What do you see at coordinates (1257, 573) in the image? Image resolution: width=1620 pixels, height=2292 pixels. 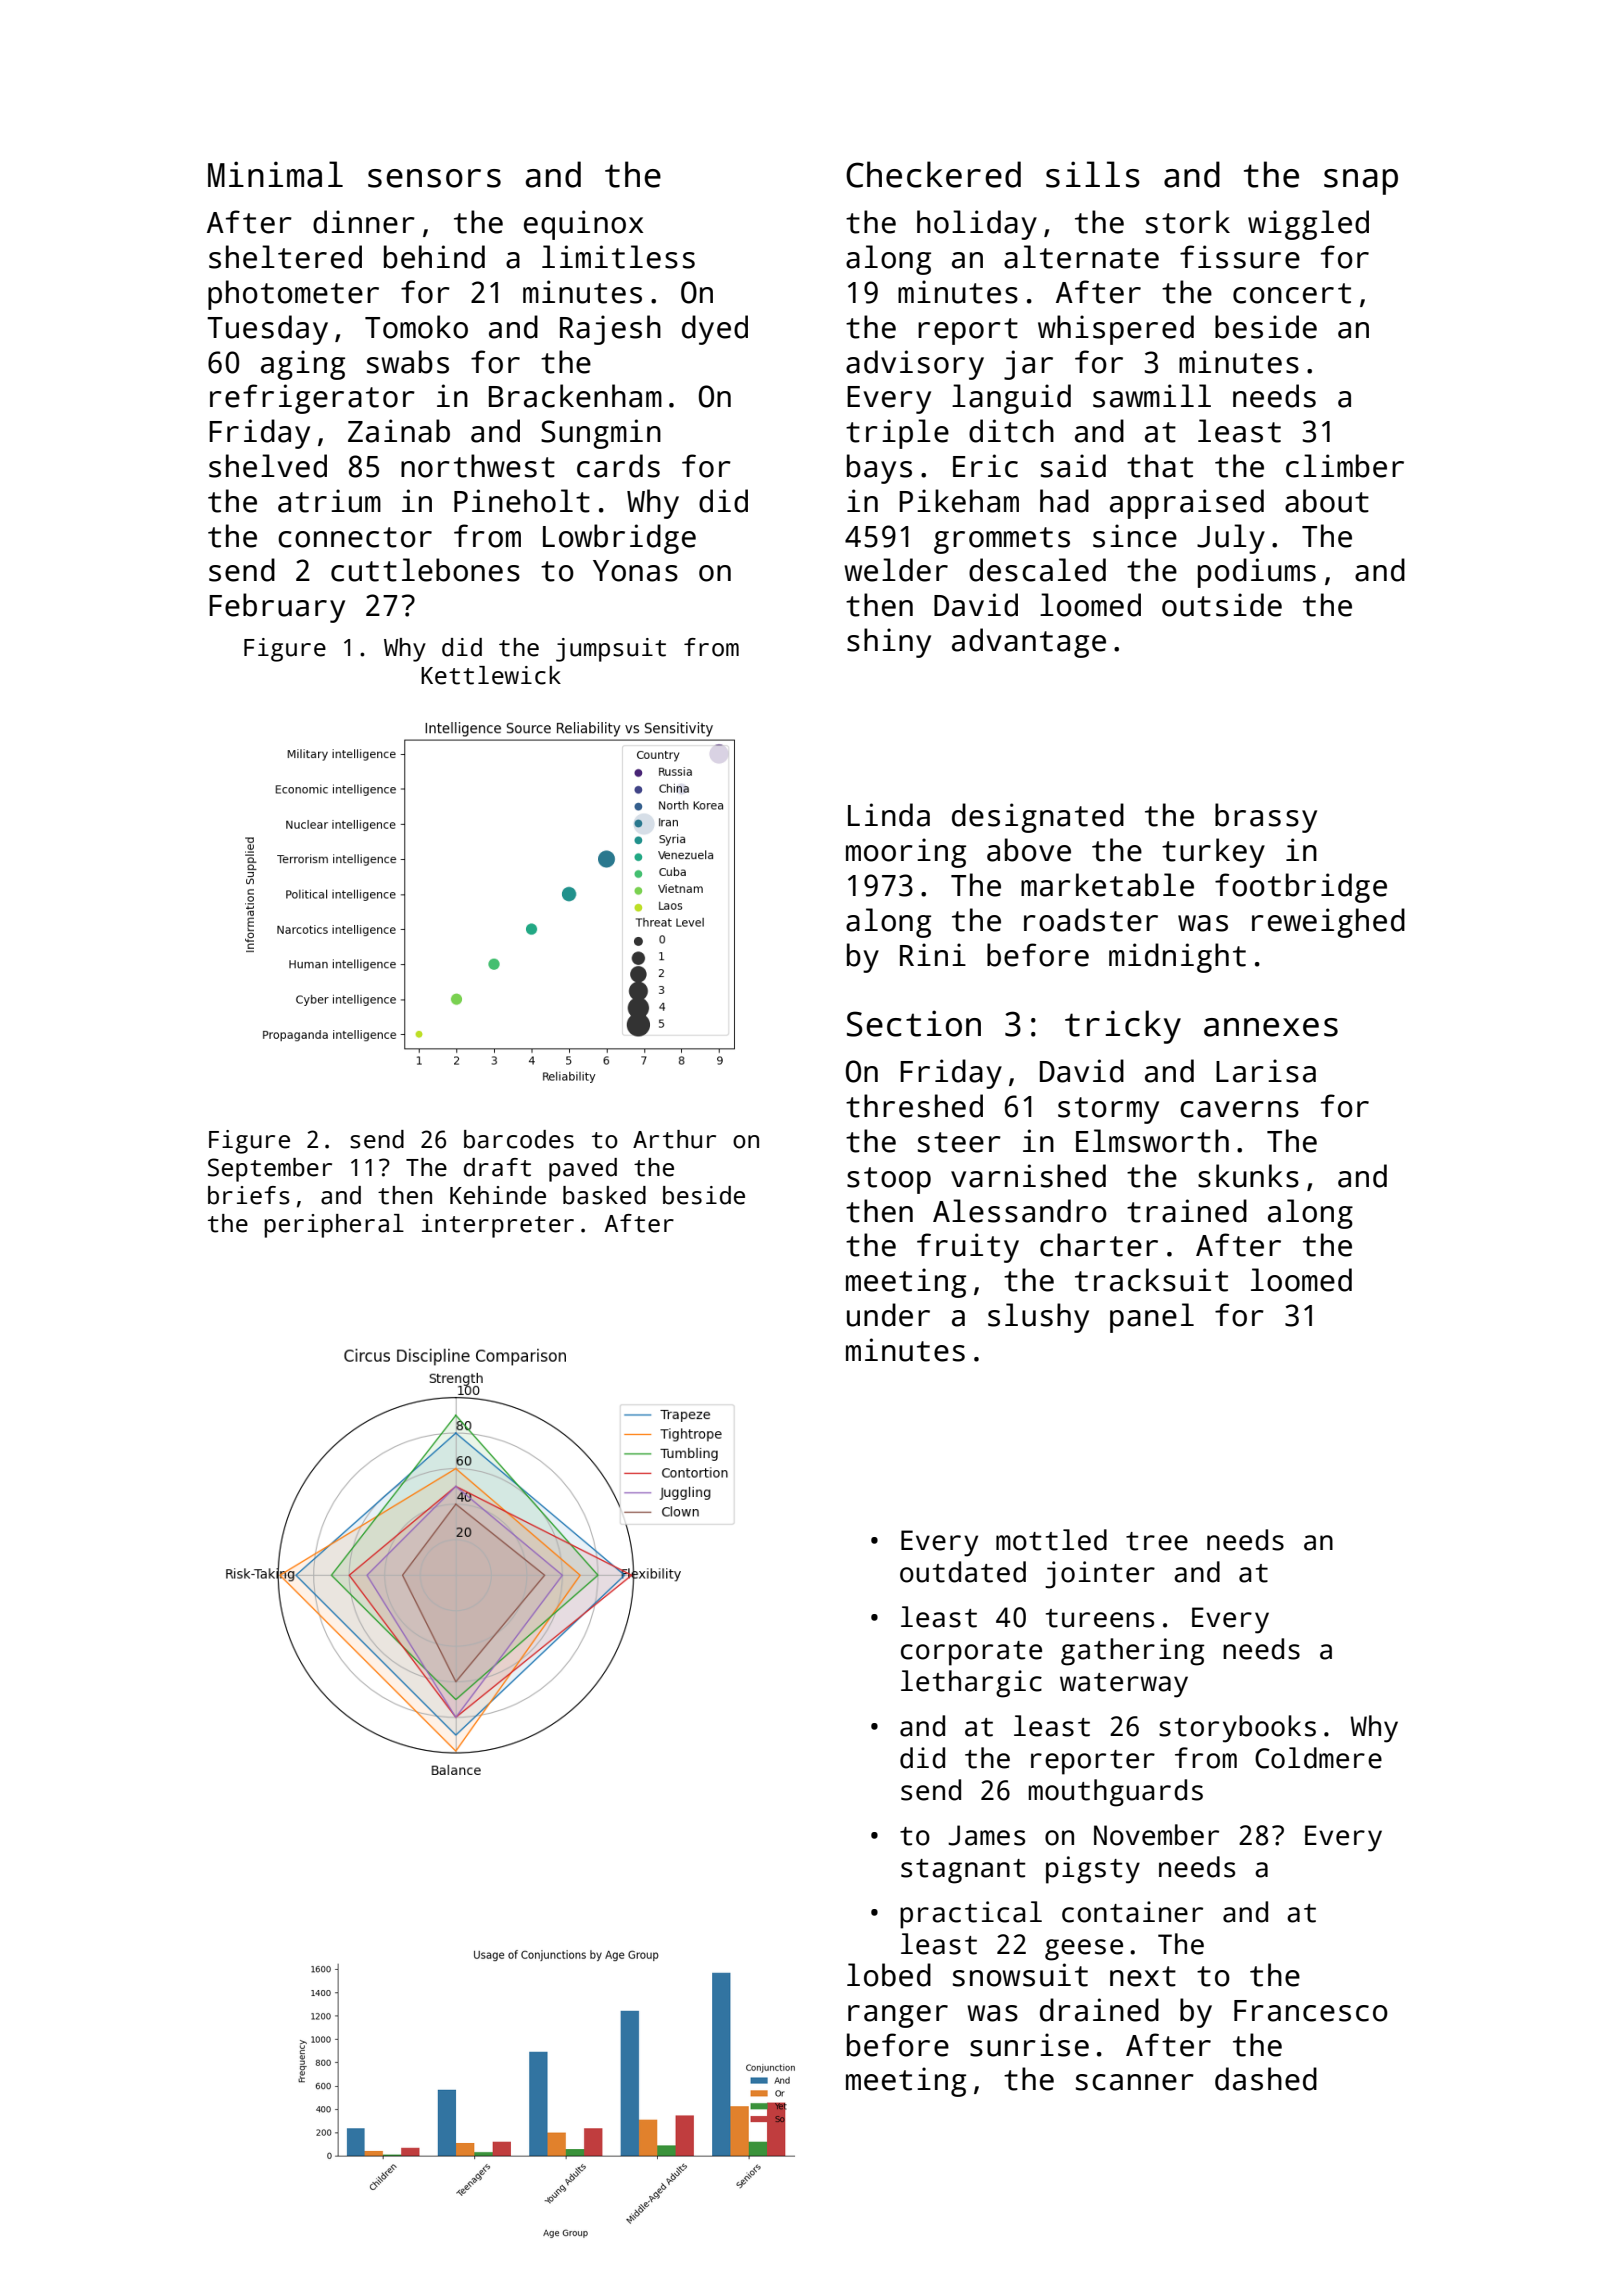 I see `podiums` at bounding box center [1257, 573].
